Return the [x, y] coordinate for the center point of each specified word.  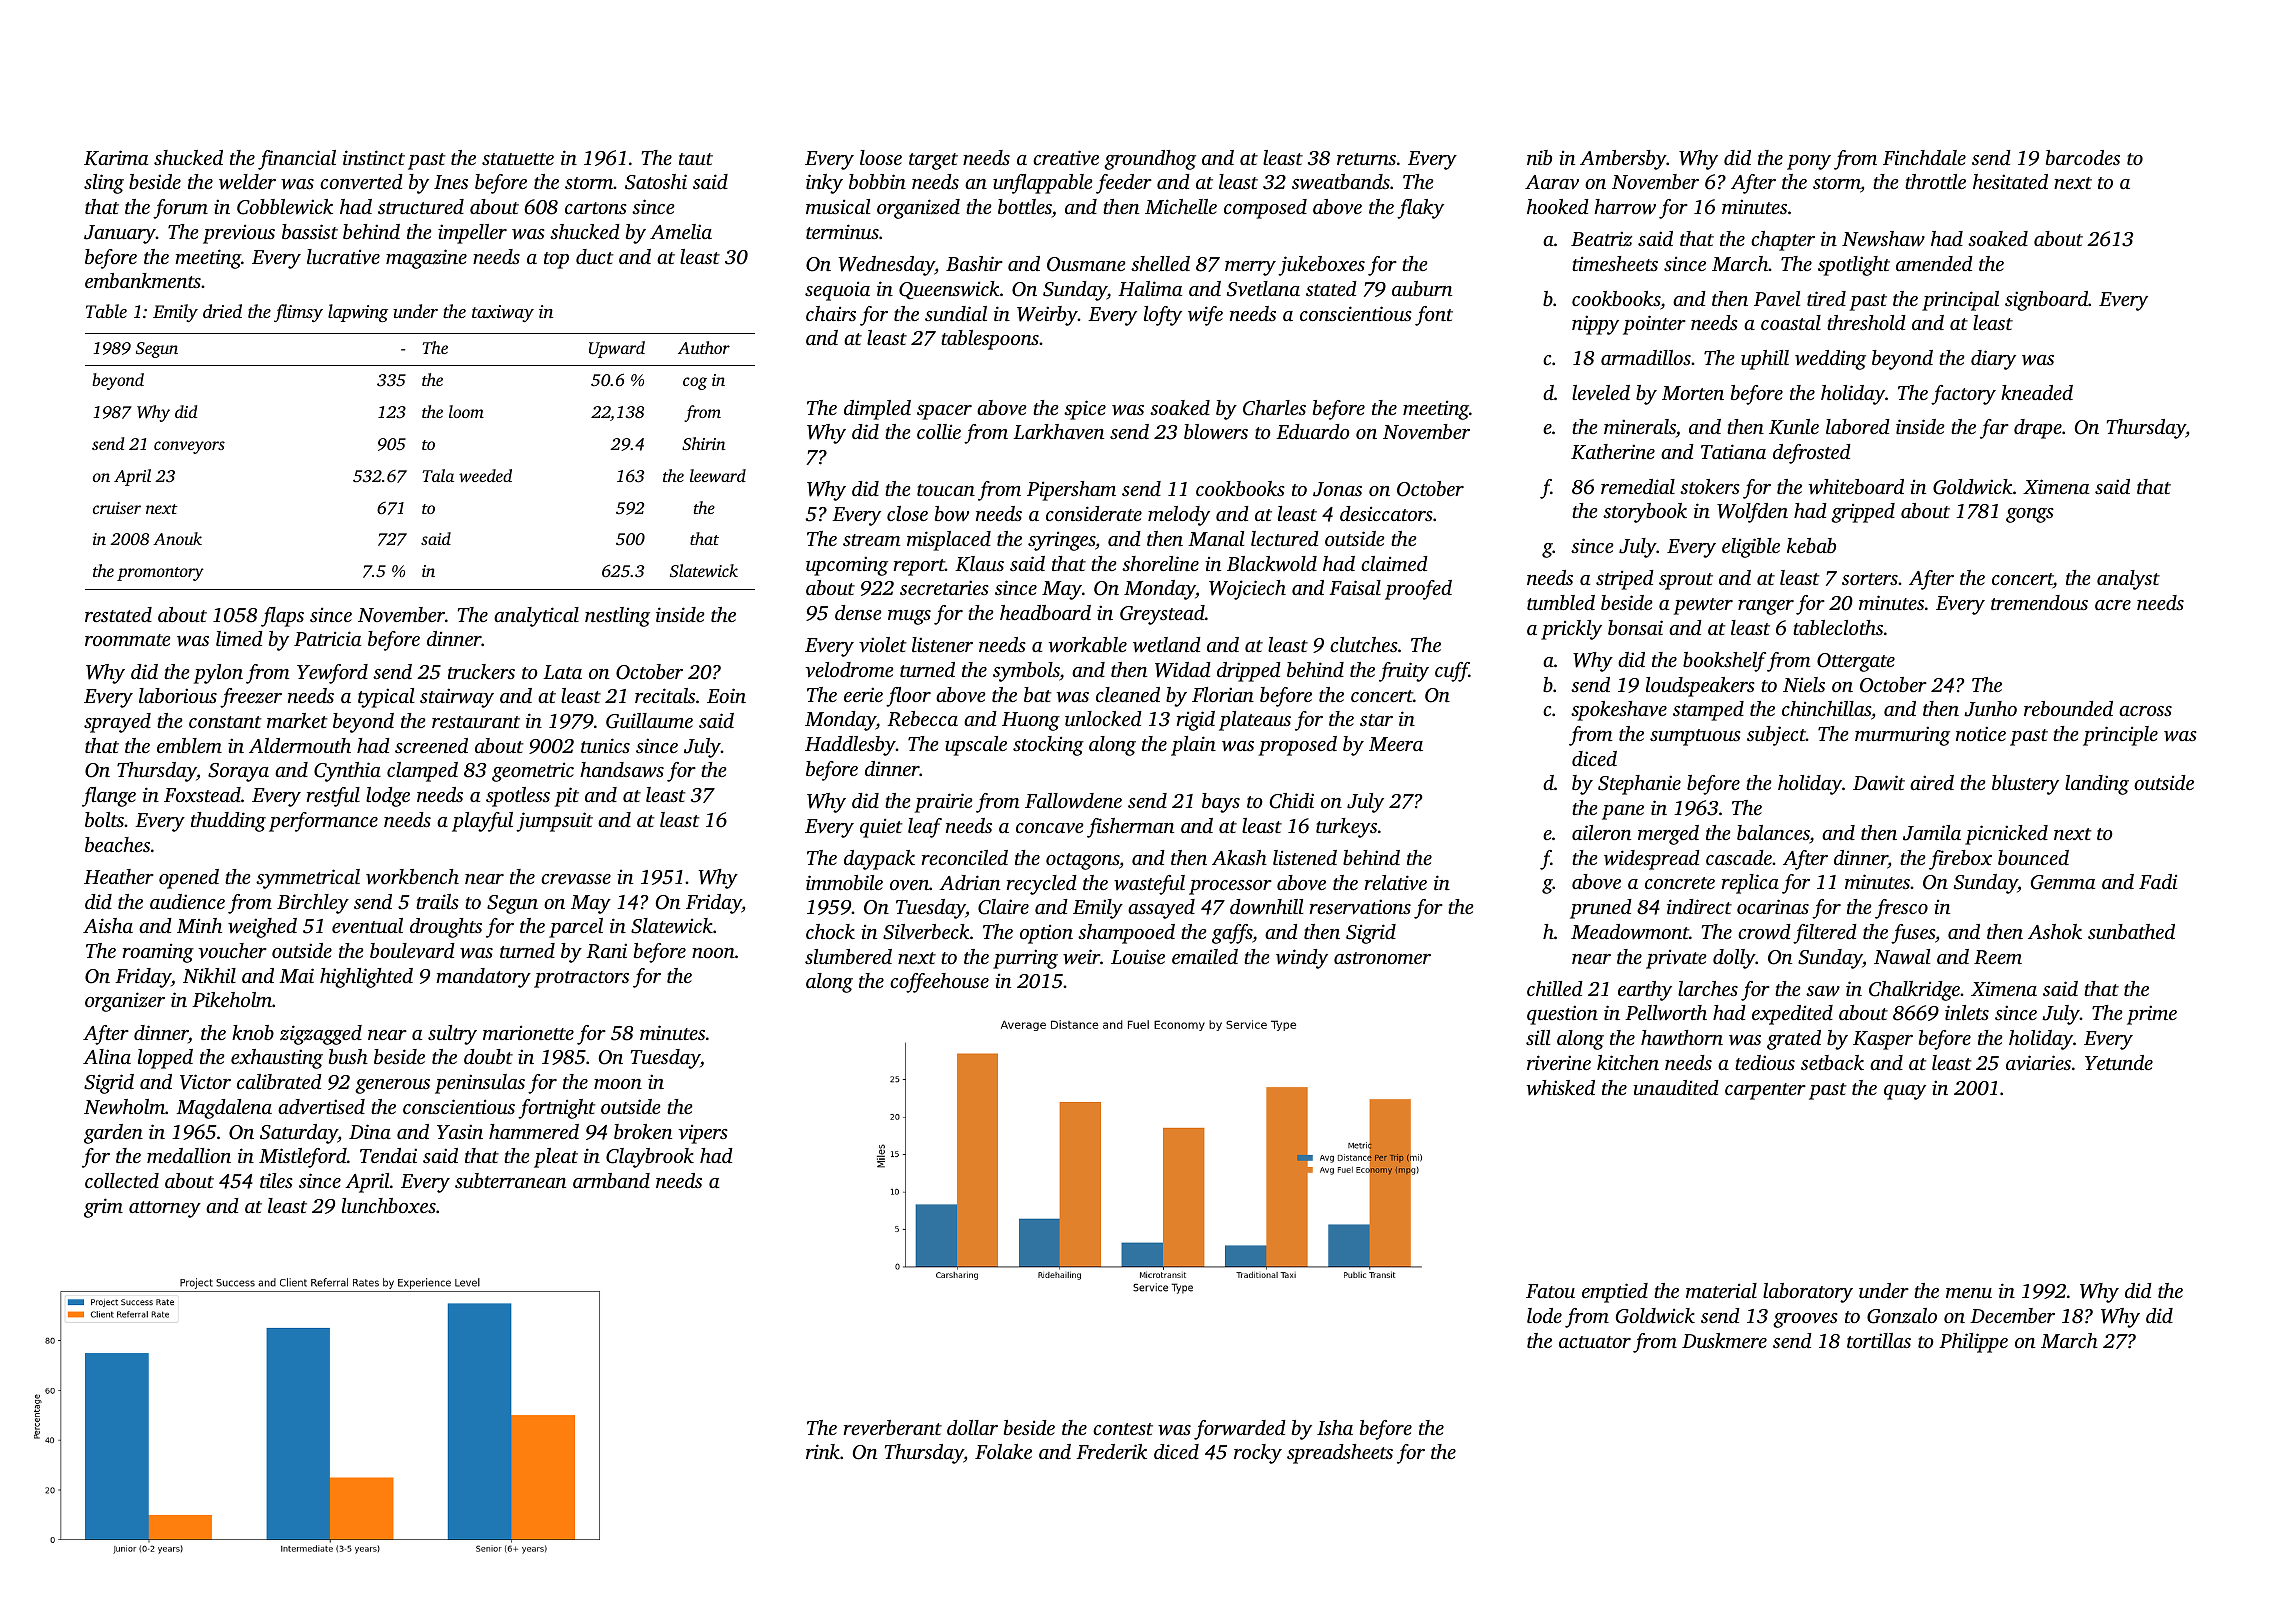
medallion [189, 1155]
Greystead [1162, 615]
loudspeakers [1700, 687]
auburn [1422, 288]
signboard [2046, 301]
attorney [165, 1209]
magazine [426, 259]
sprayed [117, 723]
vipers [703, 1134]
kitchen [1628, 1062]
